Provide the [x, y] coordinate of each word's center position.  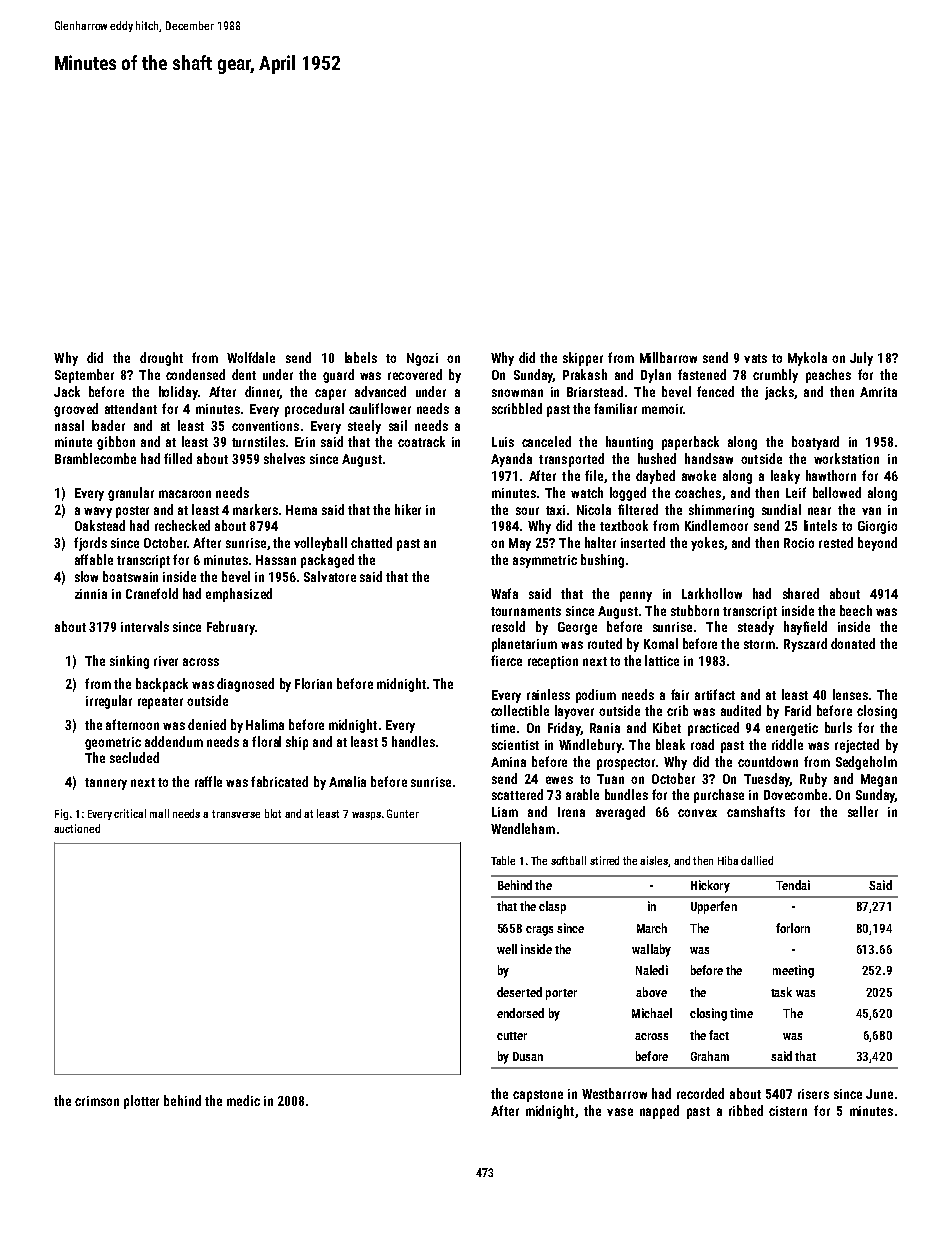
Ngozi [422, 359]
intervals [145, 626]
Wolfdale [251, 357]
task [781, 992]
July [861, 359]
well [507, 949]
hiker [408, 509]
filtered [638, 509]
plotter [141, 1102]
